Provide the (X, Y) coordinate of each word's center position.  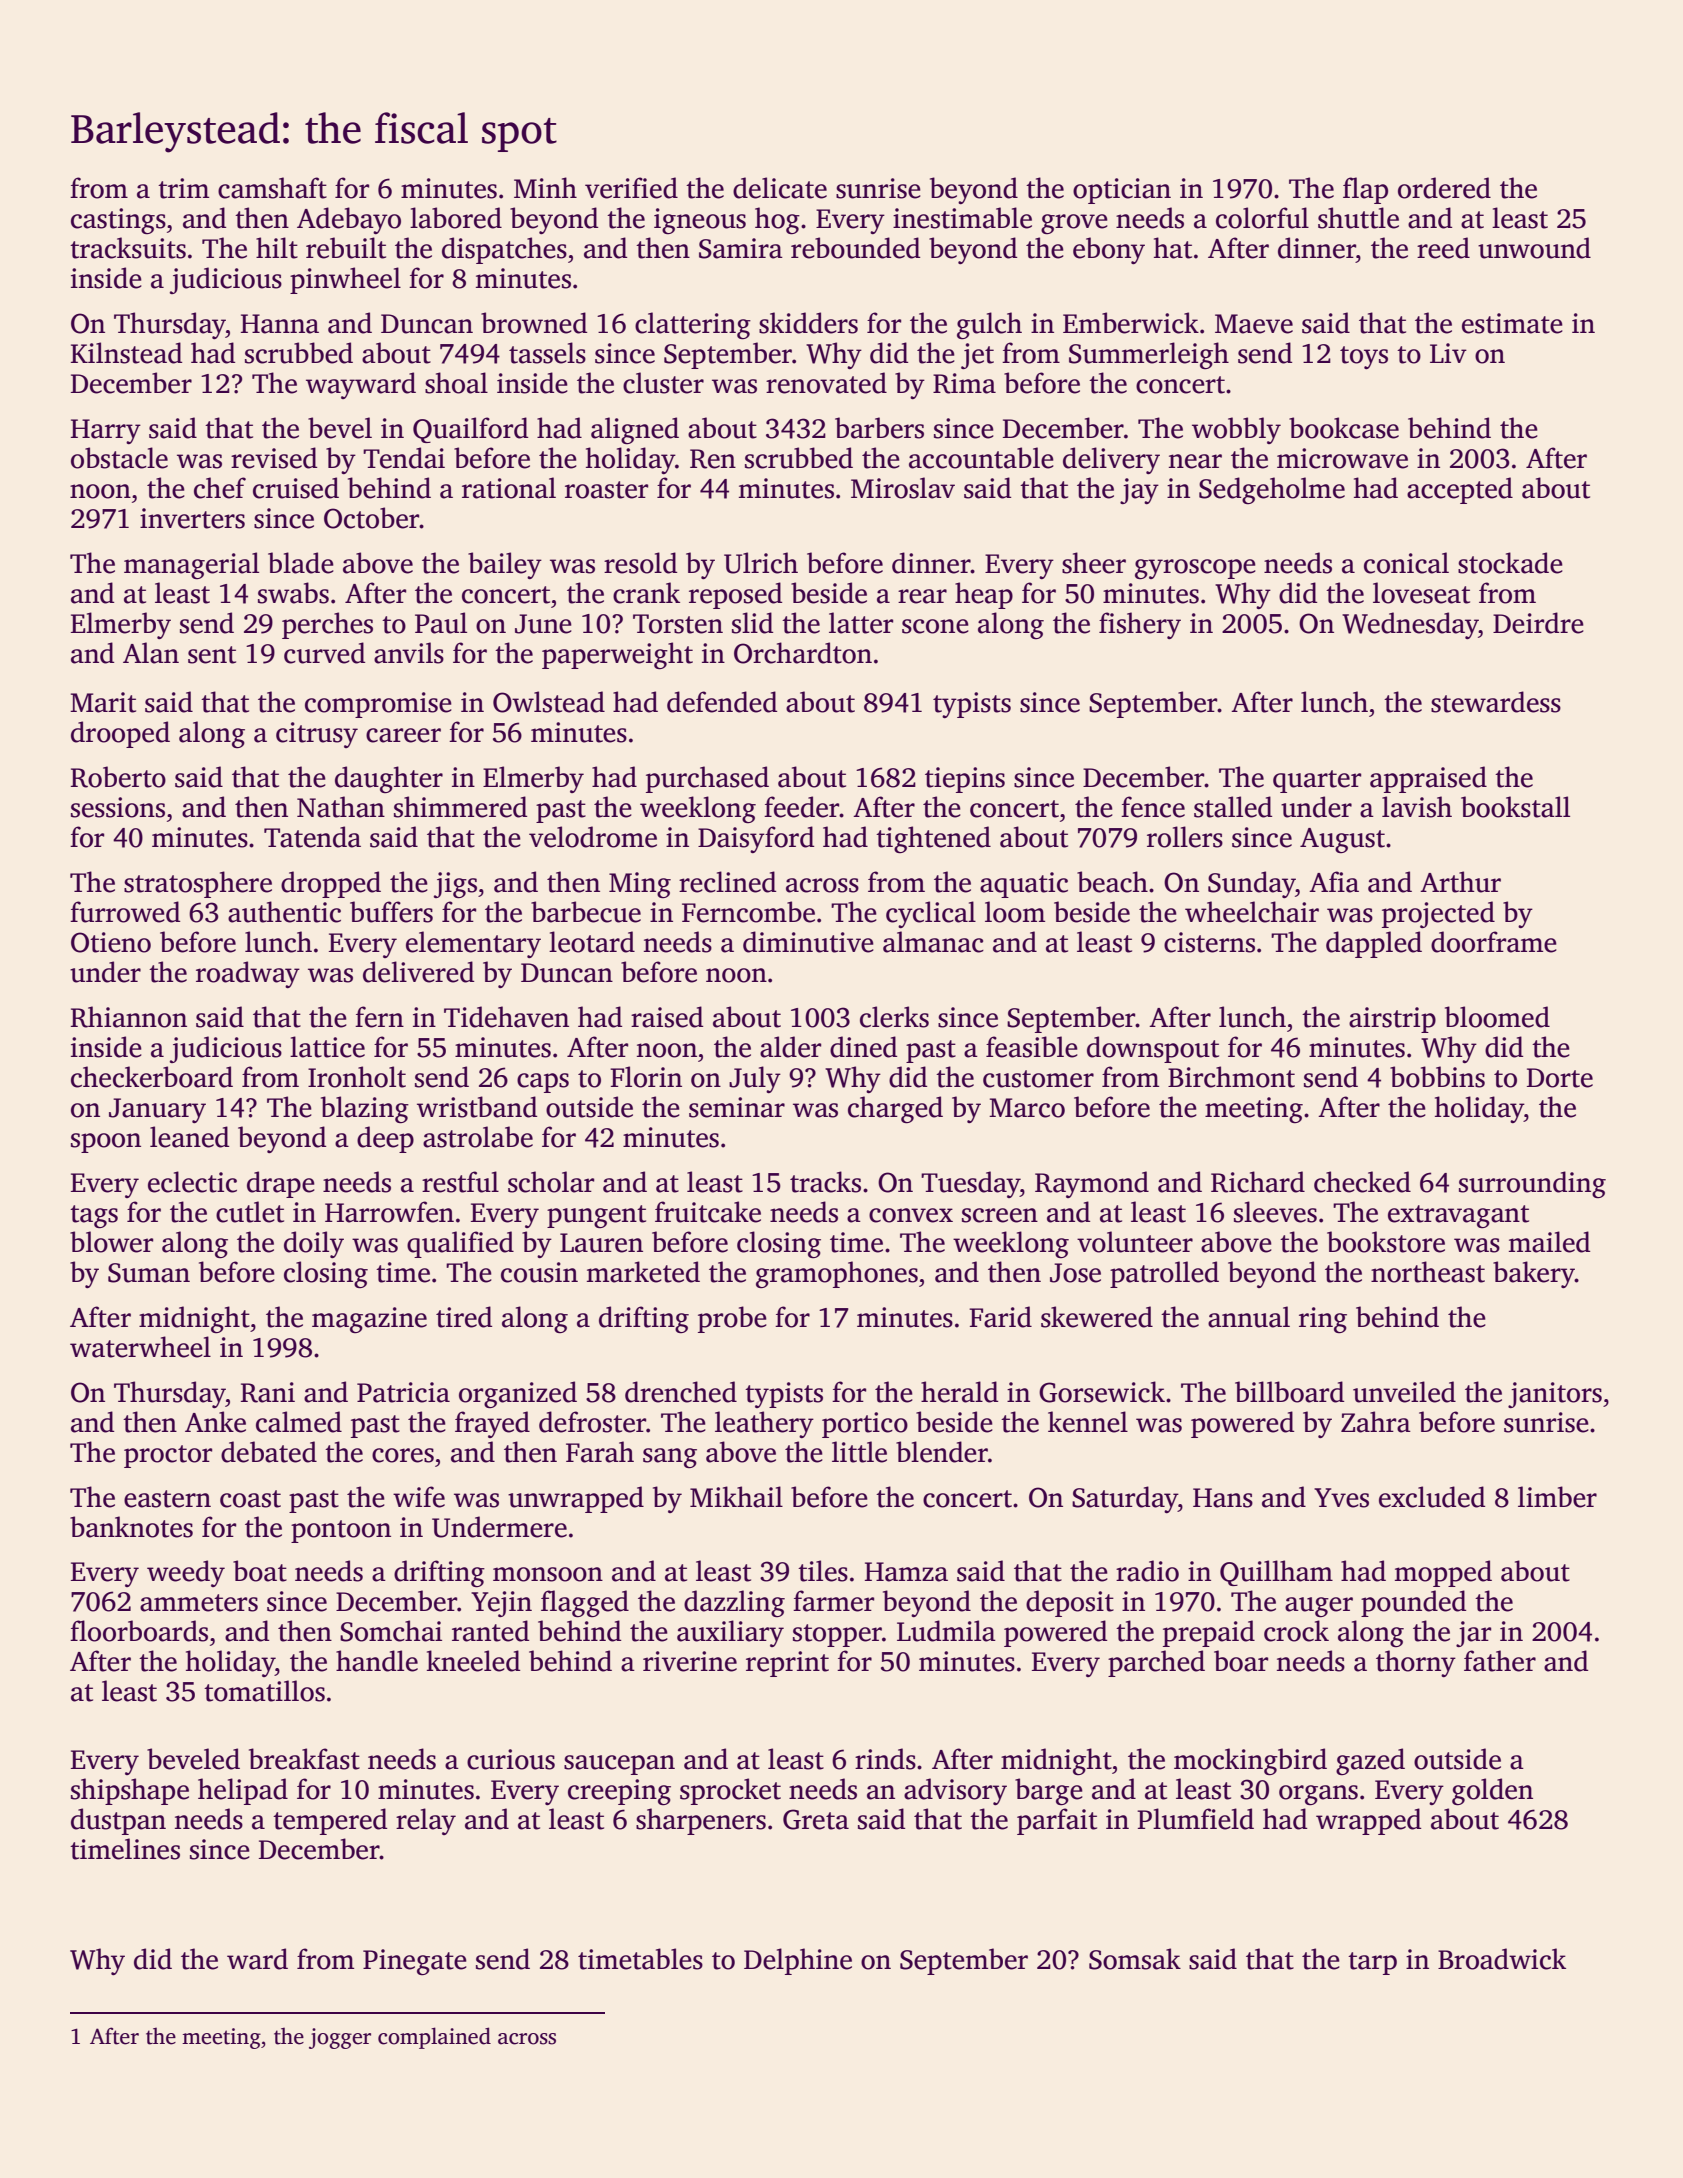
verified (631, 188)
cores (403, 1455)
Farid (1000, 1317)
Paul (441, 623)
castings (118, 221)
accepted (1460, 490)
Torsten (678, 624)
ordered (1444, 188)
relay (426, 1821)
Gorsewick (1102, 1392)
